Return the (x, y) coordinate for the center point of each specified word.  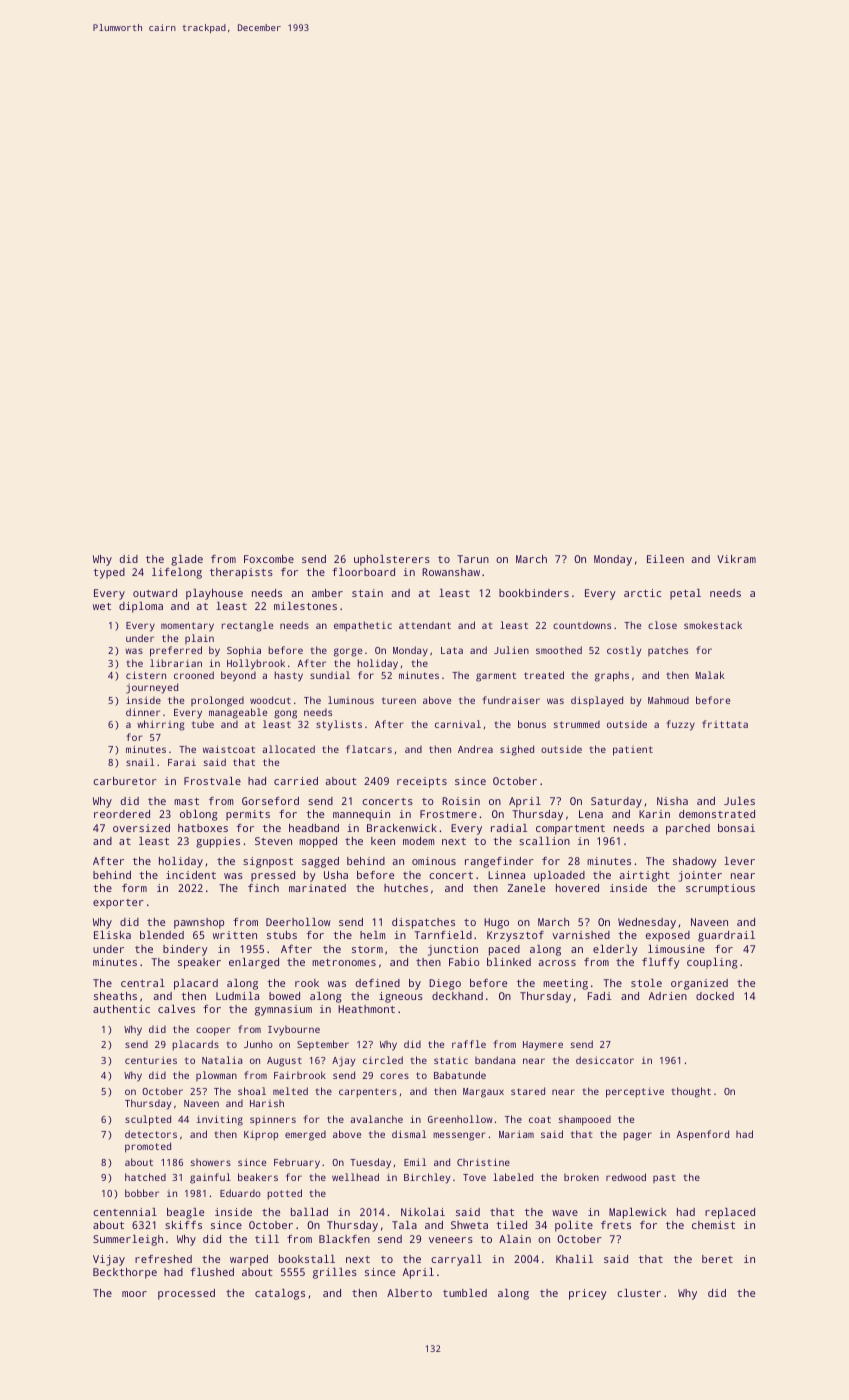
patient (633, 751)
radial (509, 828)
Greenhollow (460, 1119)
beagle (185, 1213)
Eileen (665, 559)
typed (109, 573)
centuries (151, 1060)
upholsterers (392, 560)
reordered (122, 814)
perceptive (635, 1092)
